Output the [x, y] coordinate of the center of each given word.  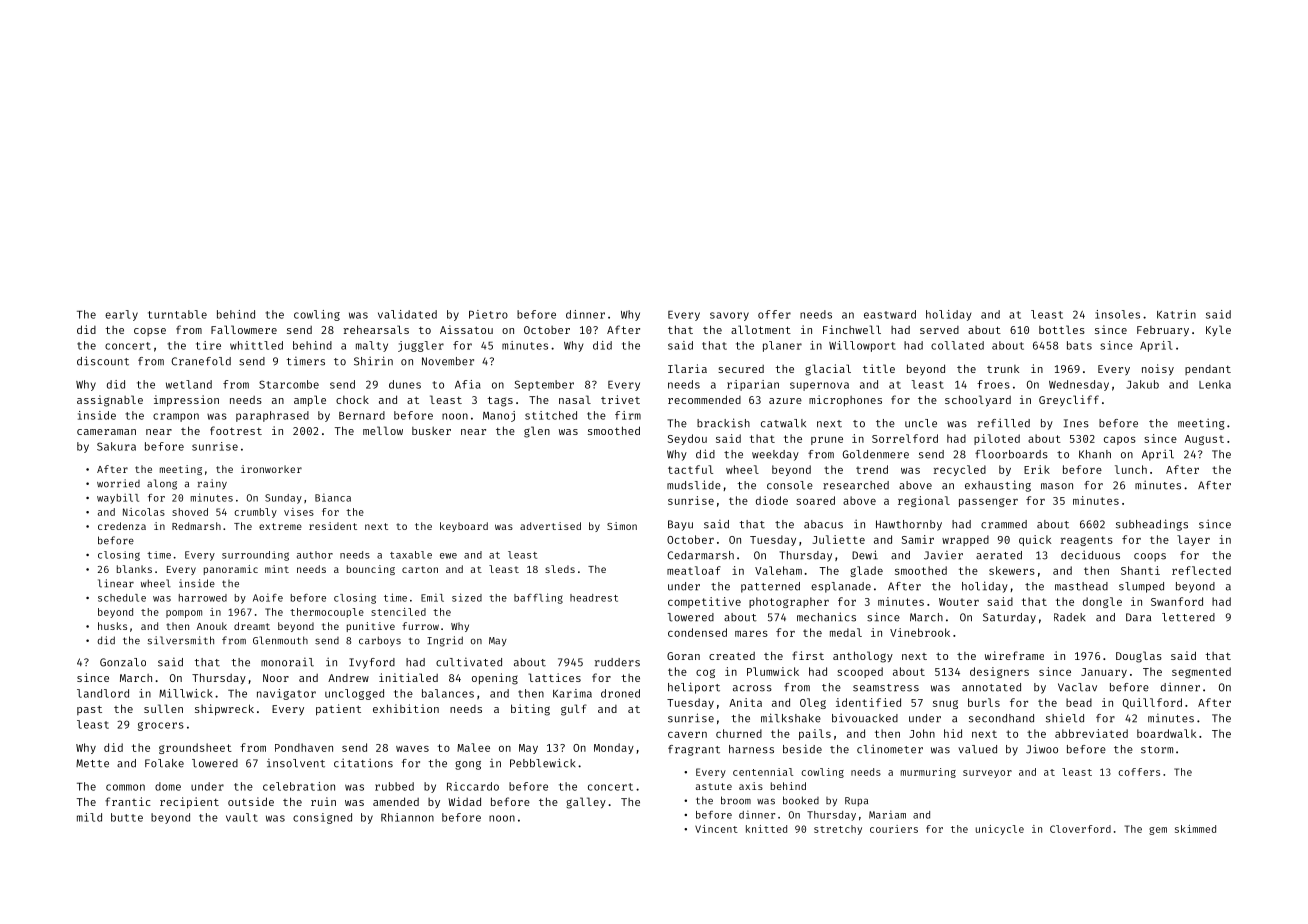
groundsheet [195, 748]
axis [751, 786]
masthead [1081, 586]
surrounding [255, 556]
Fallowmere [244, 329]
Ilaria [687, 368]
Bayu [680, 525]
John [922, 733]
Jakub [1142, 384]
